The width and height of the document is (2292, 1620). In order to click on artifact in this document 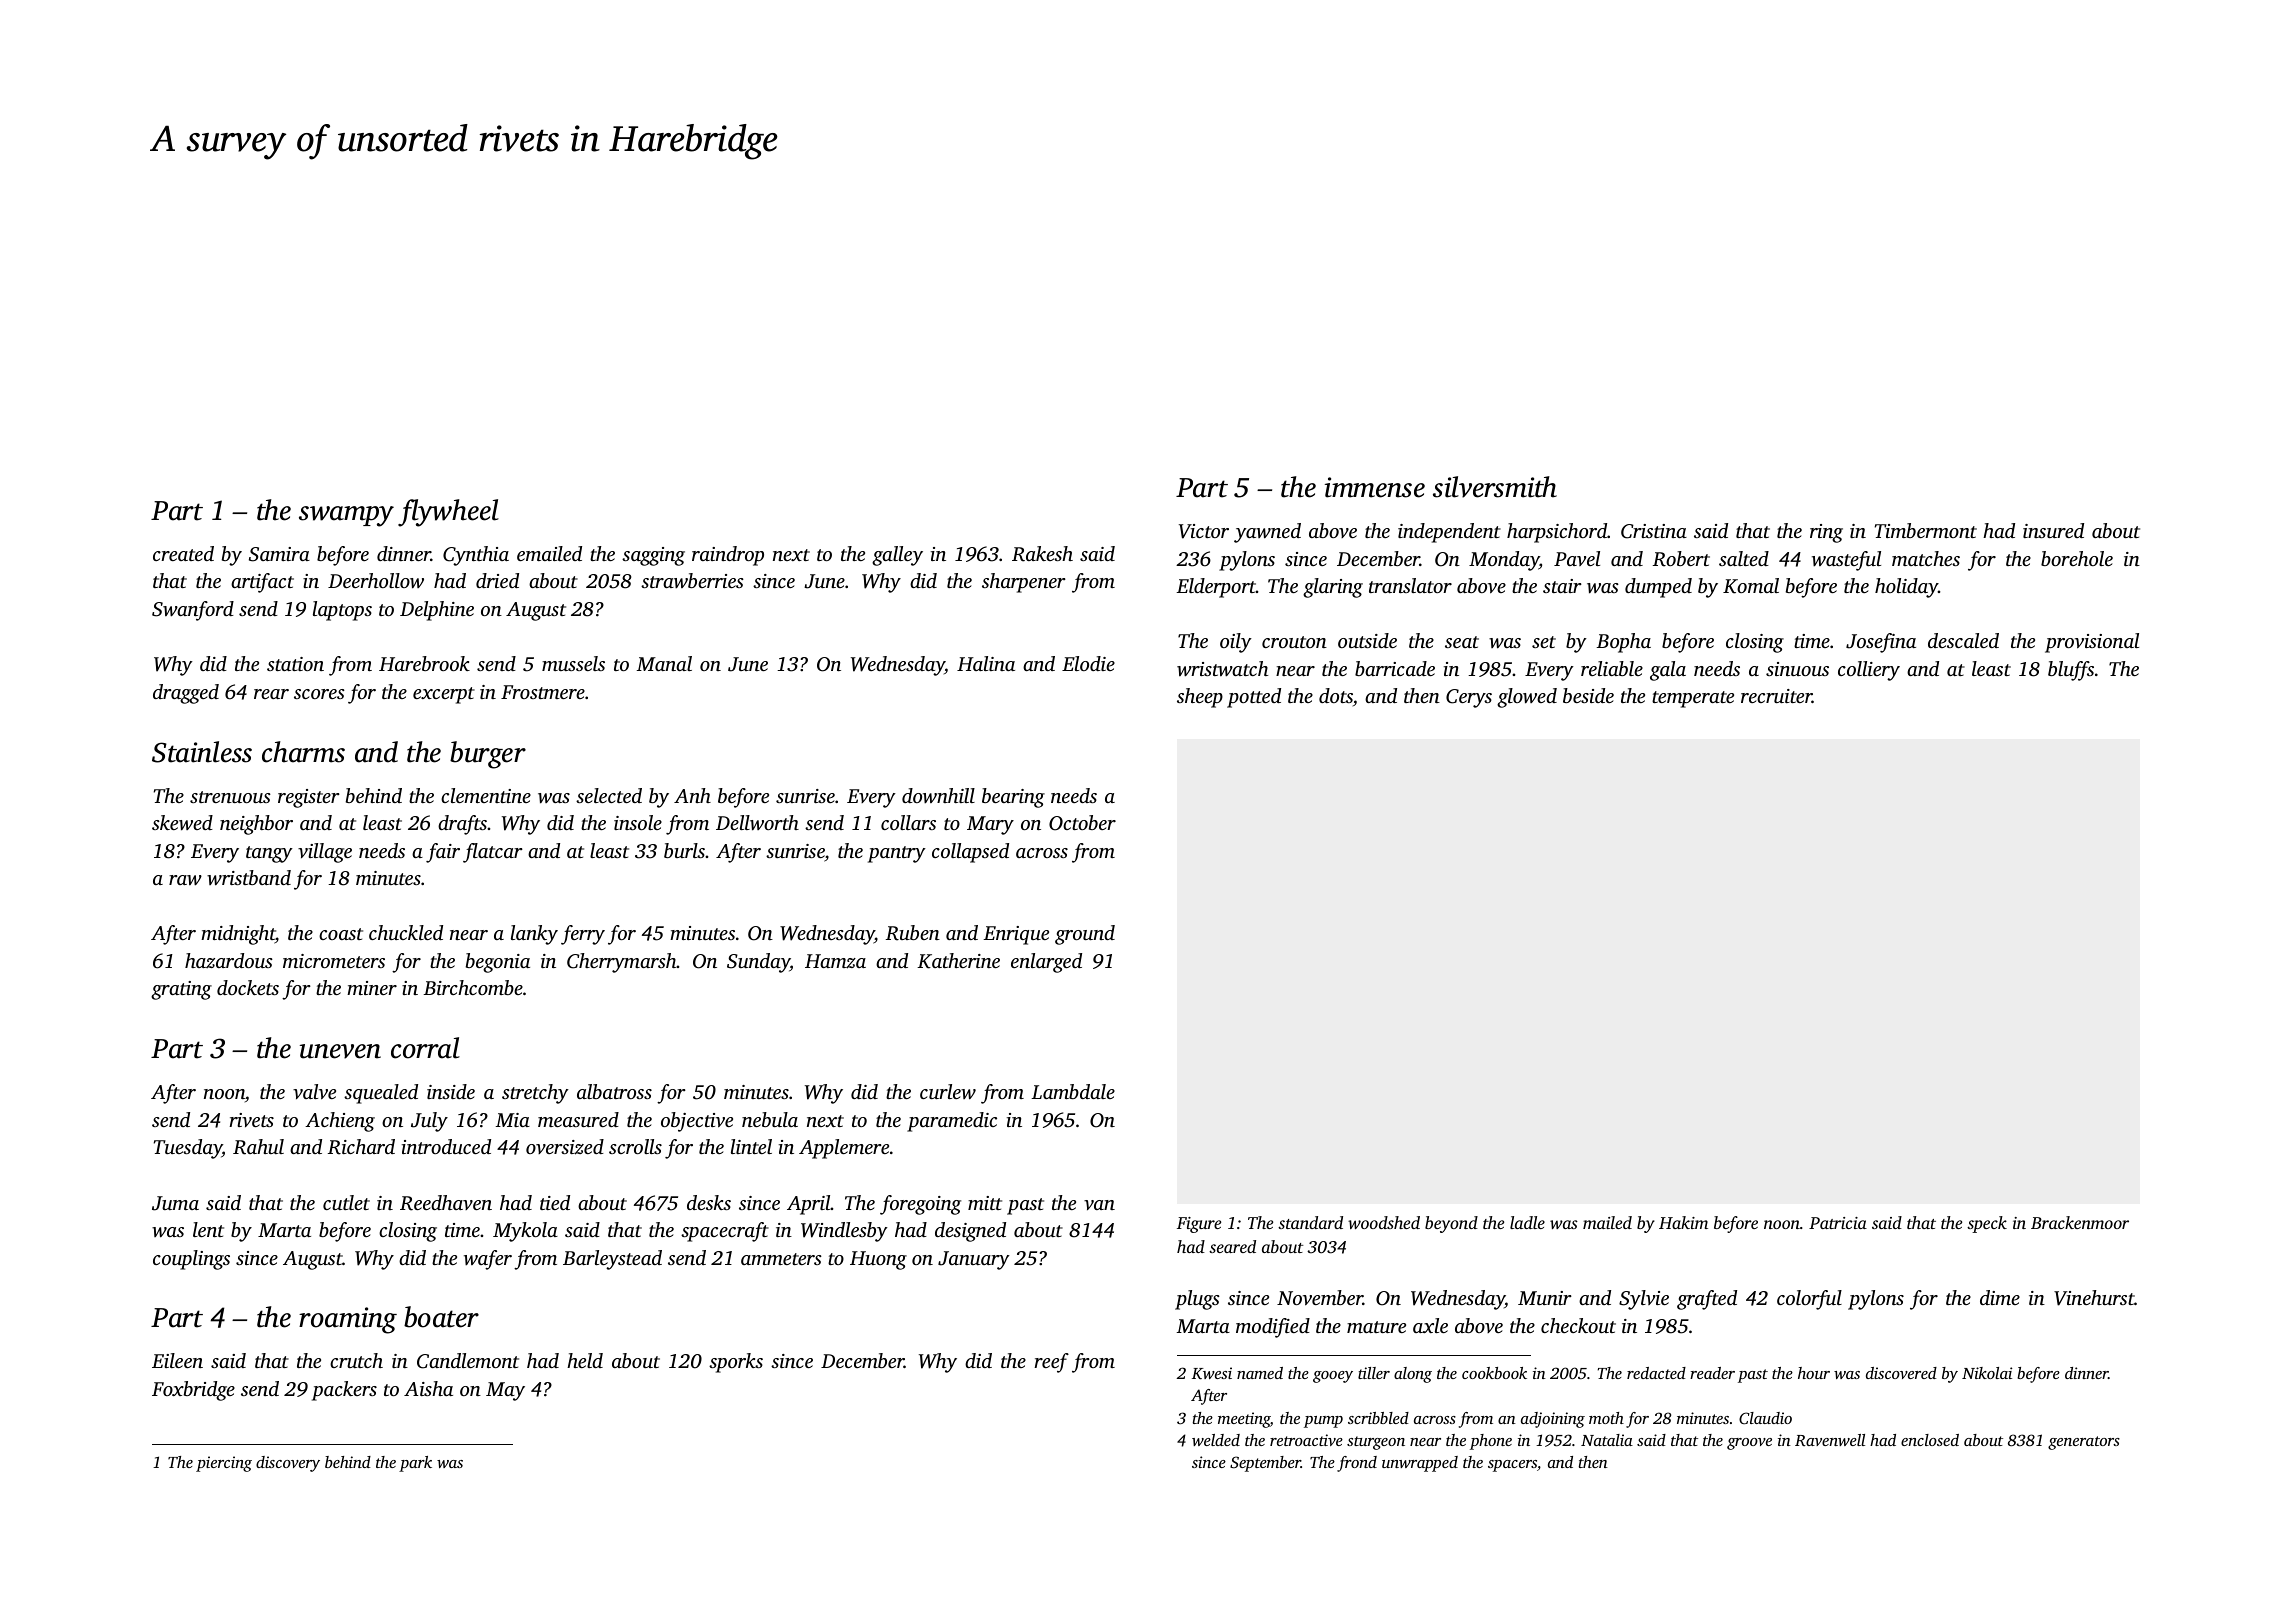, I will do `click(262, 583)`.
